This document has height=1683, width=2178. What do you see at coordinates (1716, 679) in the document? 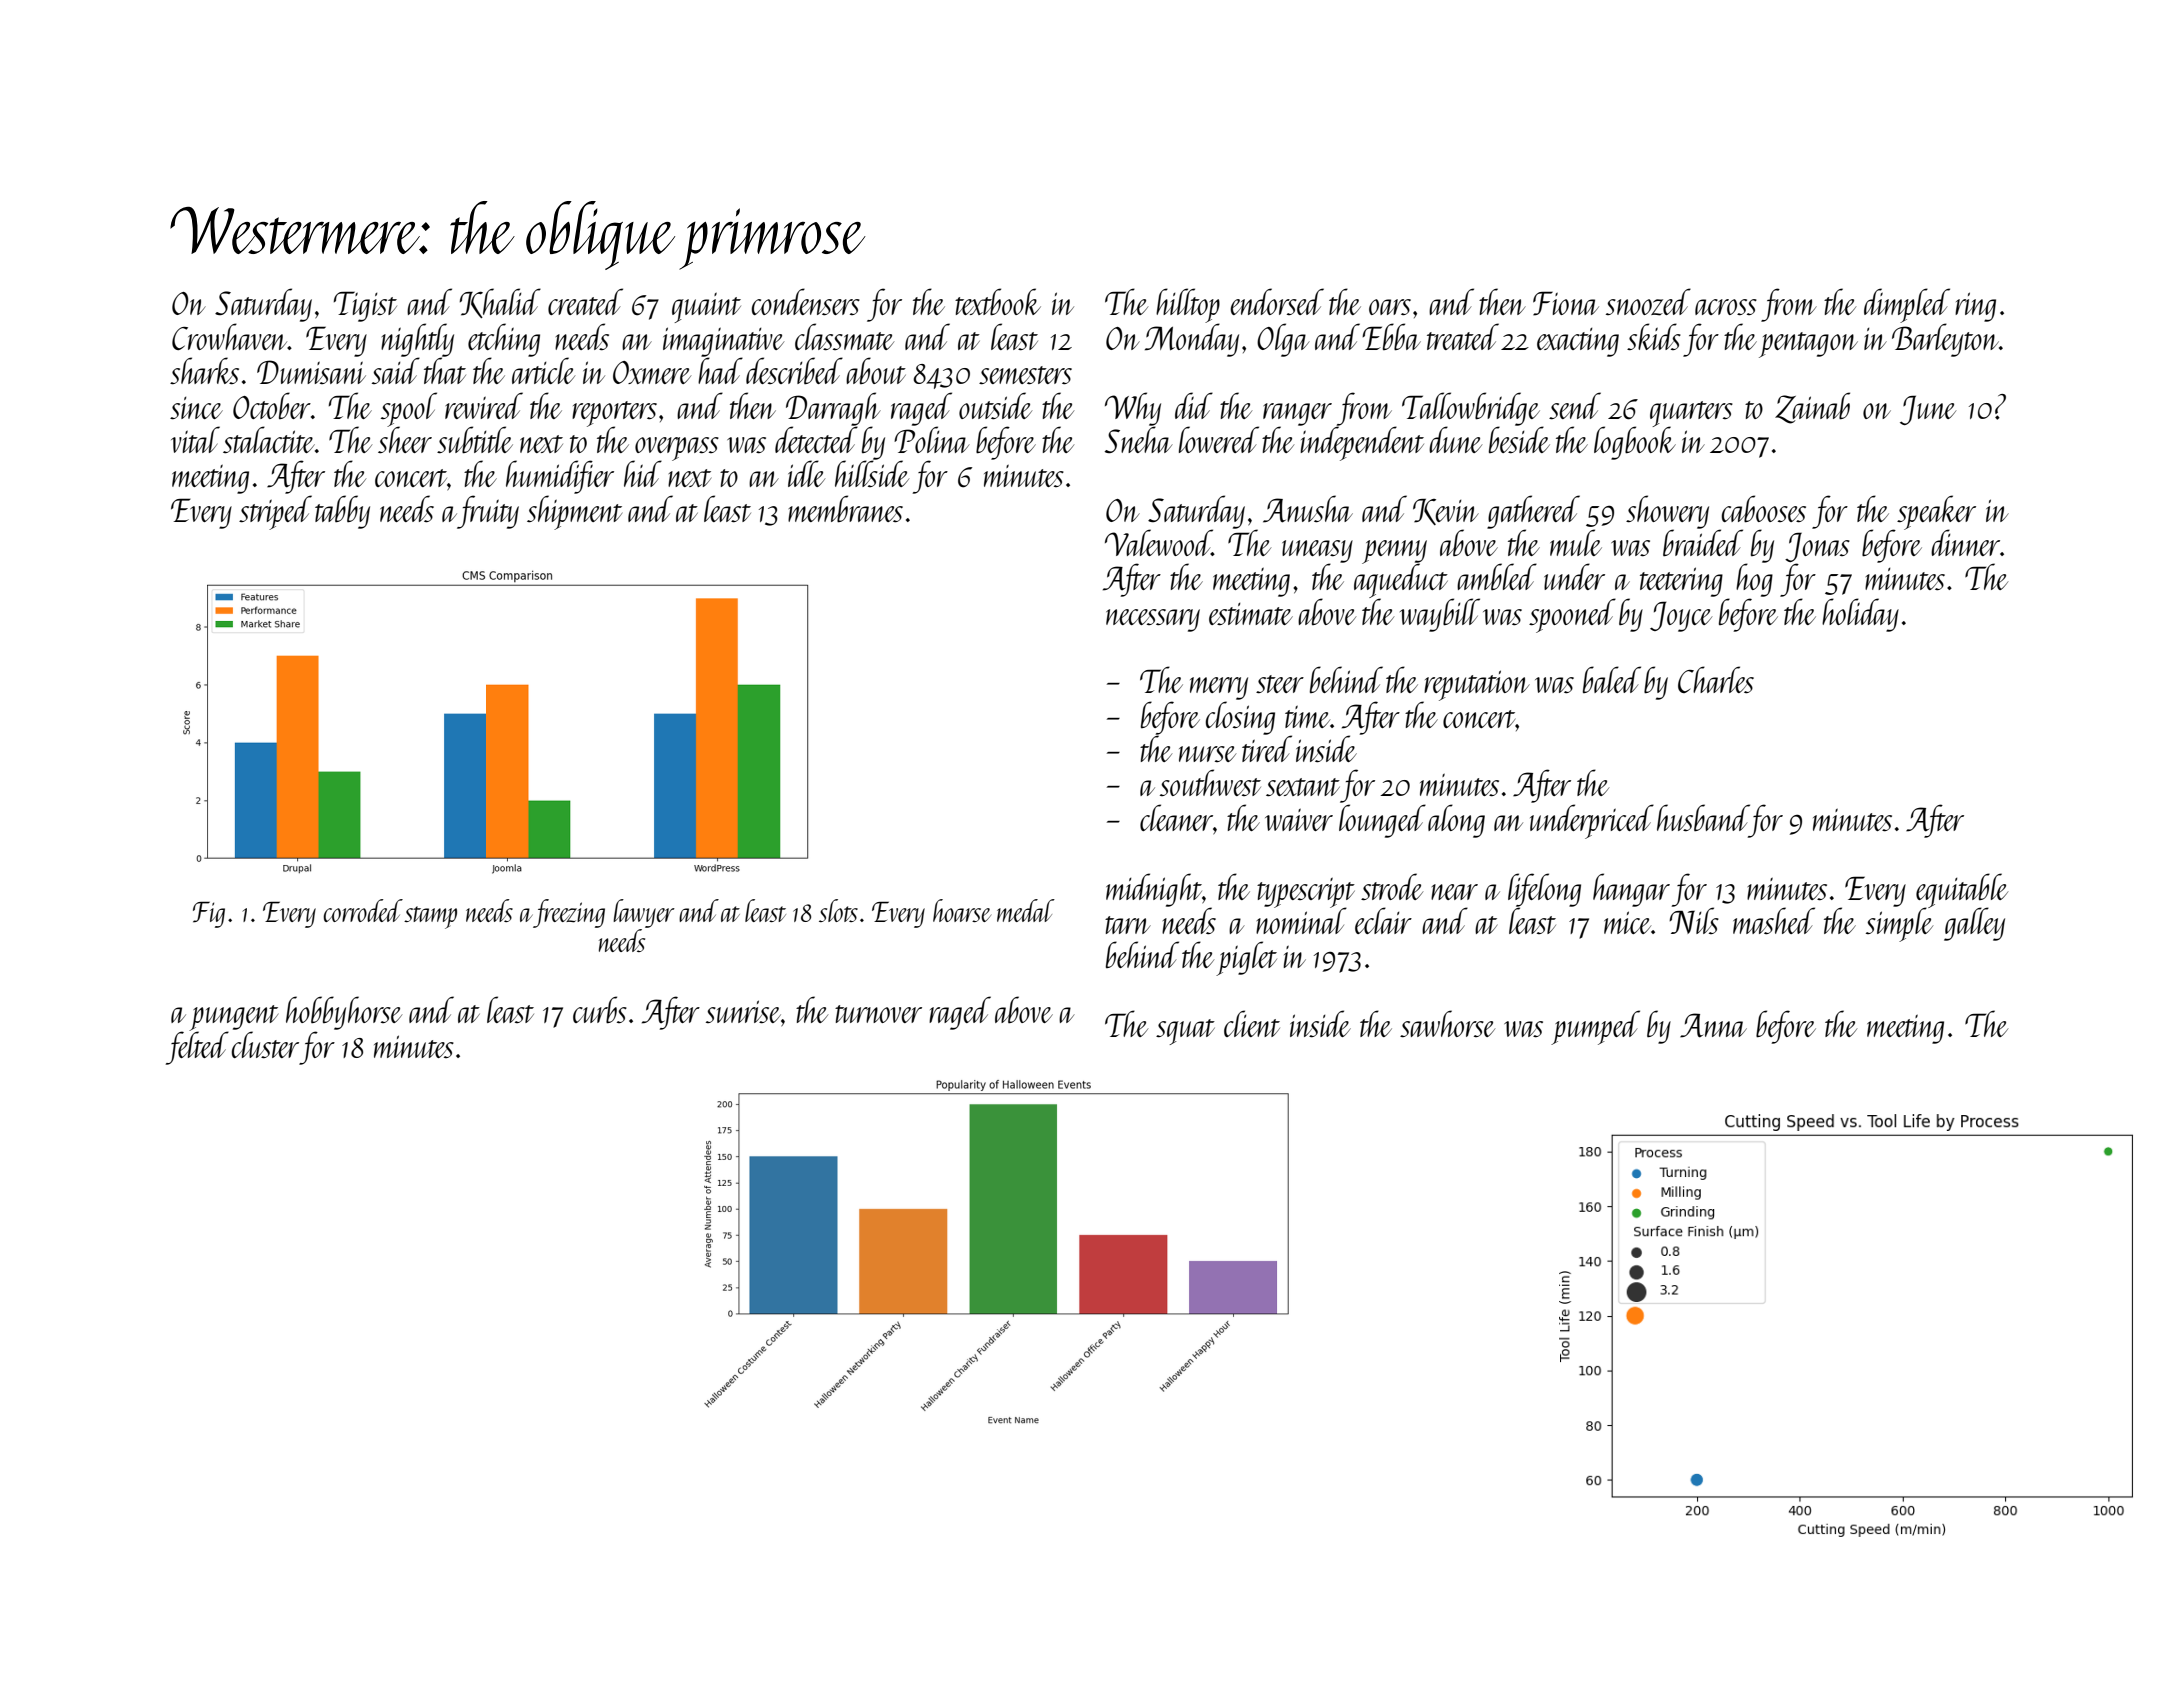
I see `Charles` at bounding box center [1716, 679].
